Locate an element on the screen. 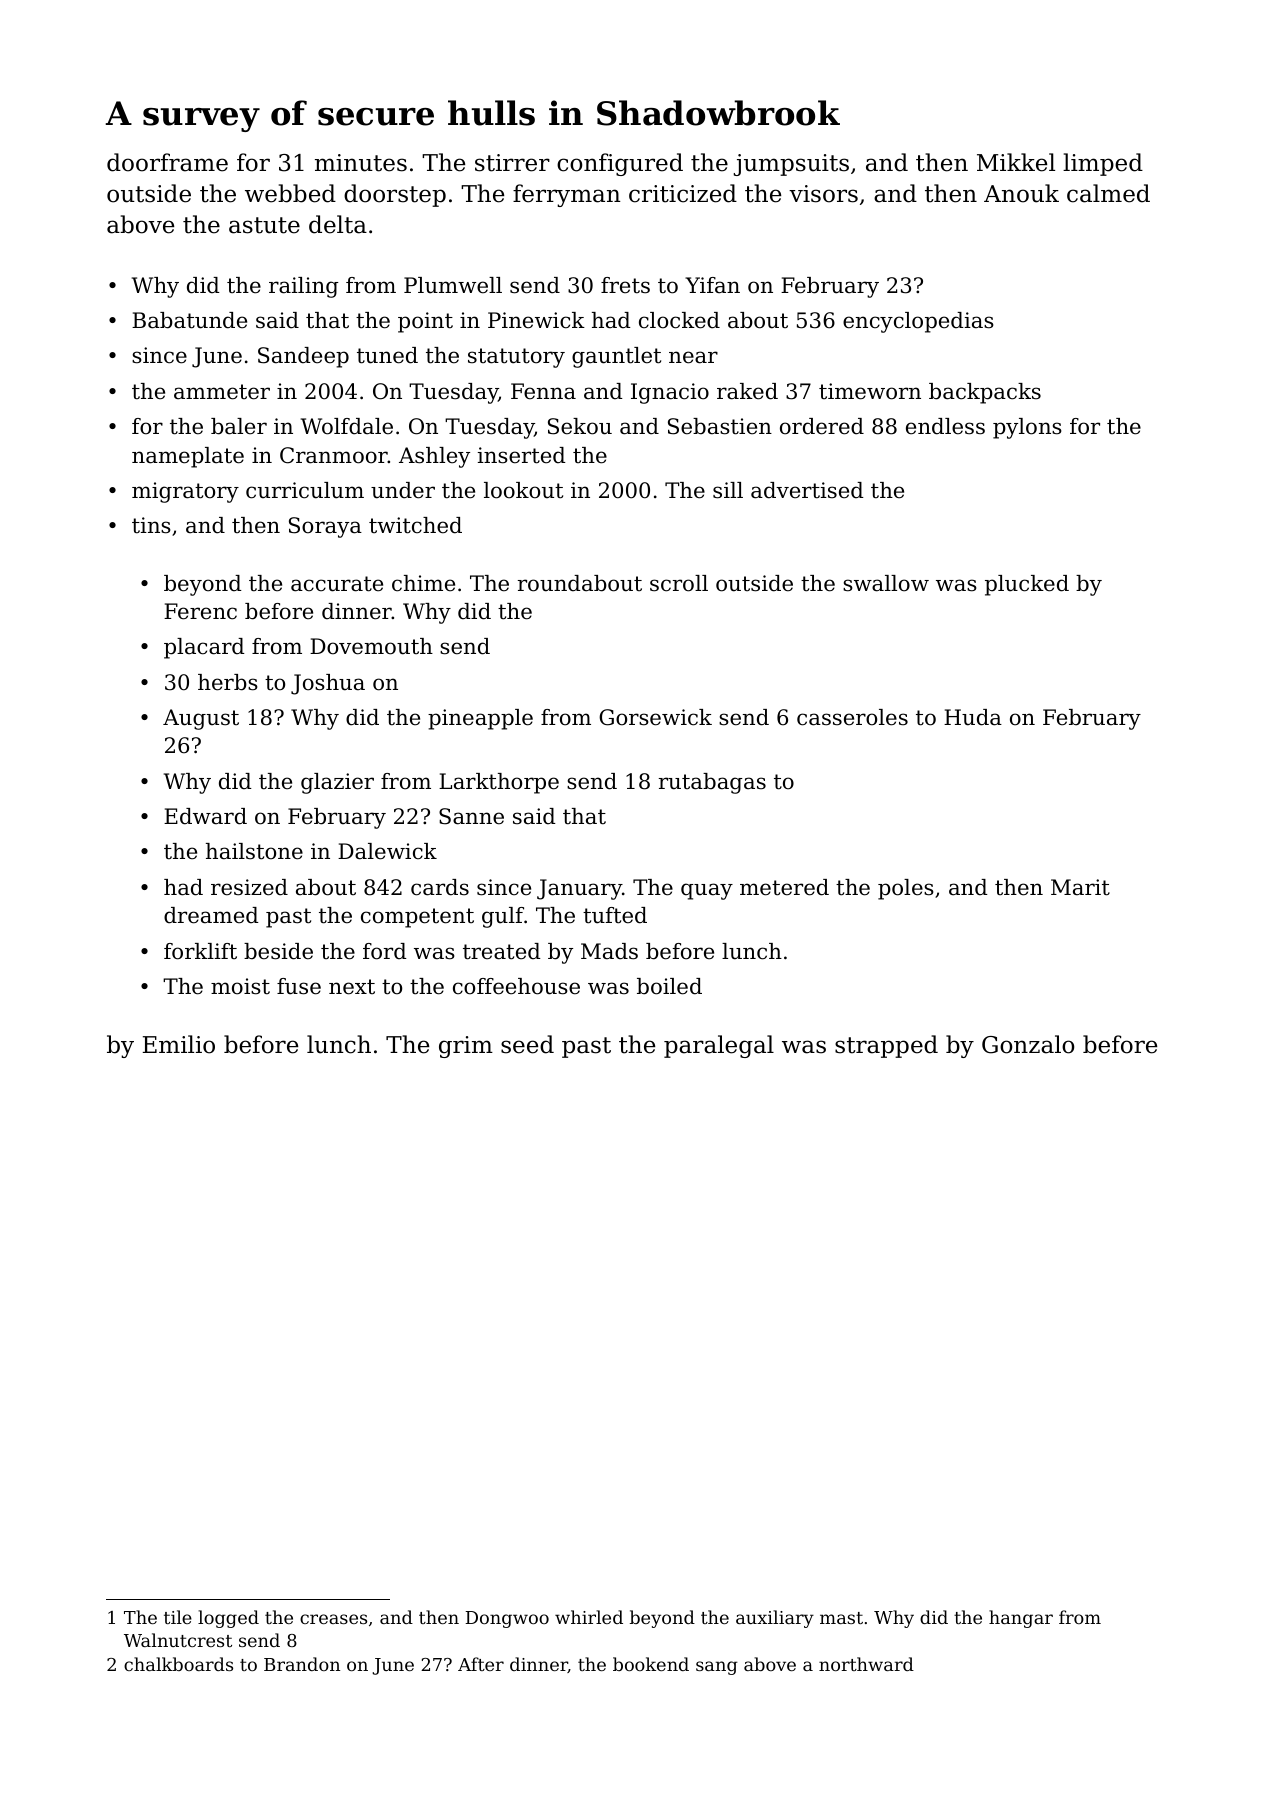 This screenshot has width=1281, height=1812. placard is located at coordinates (204, 648).
